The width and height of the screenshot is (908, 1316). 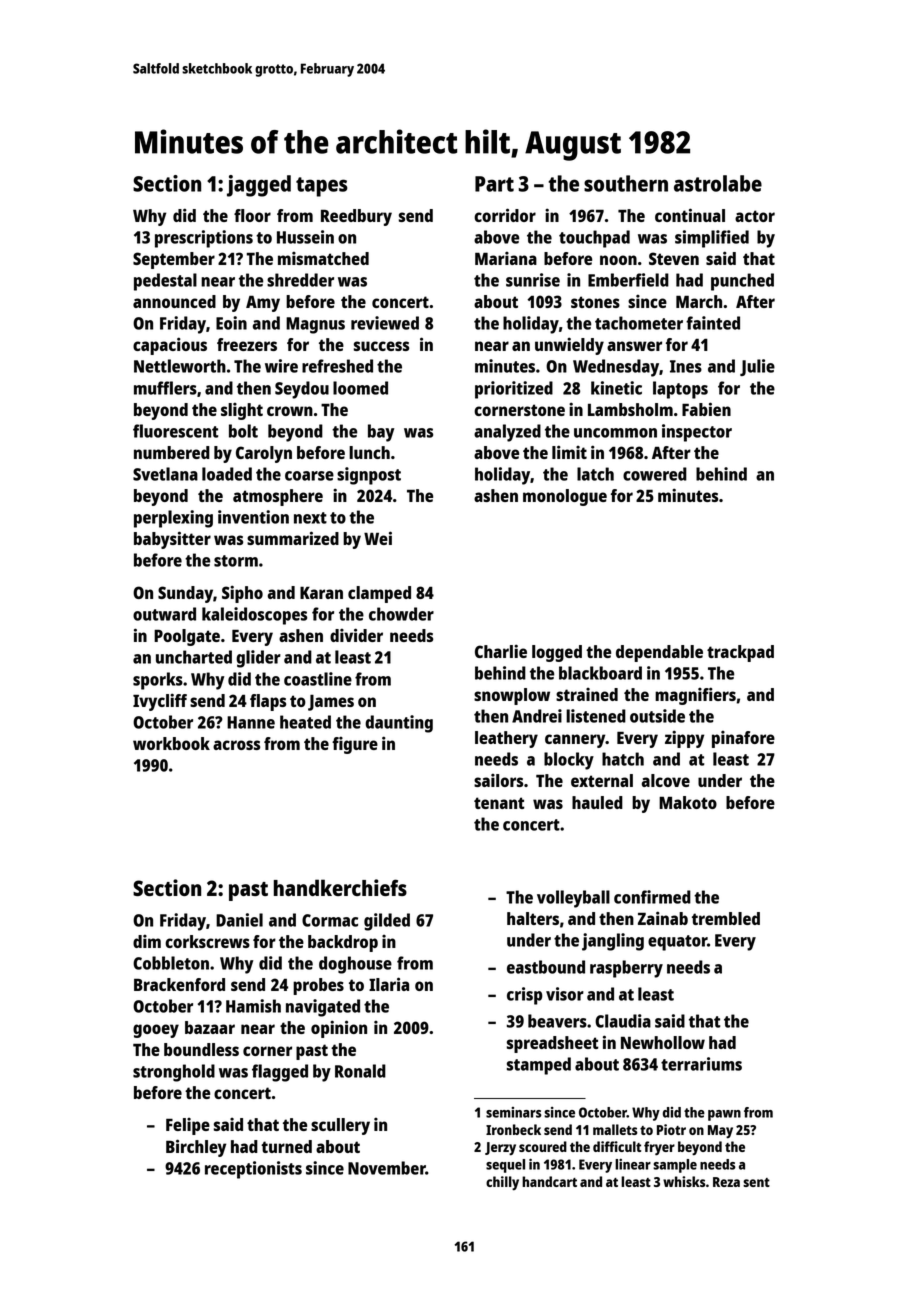 What do you see at coordinates (387, 1168) in the screenshot?
I see `November` at bounding box center [387, 1168].
